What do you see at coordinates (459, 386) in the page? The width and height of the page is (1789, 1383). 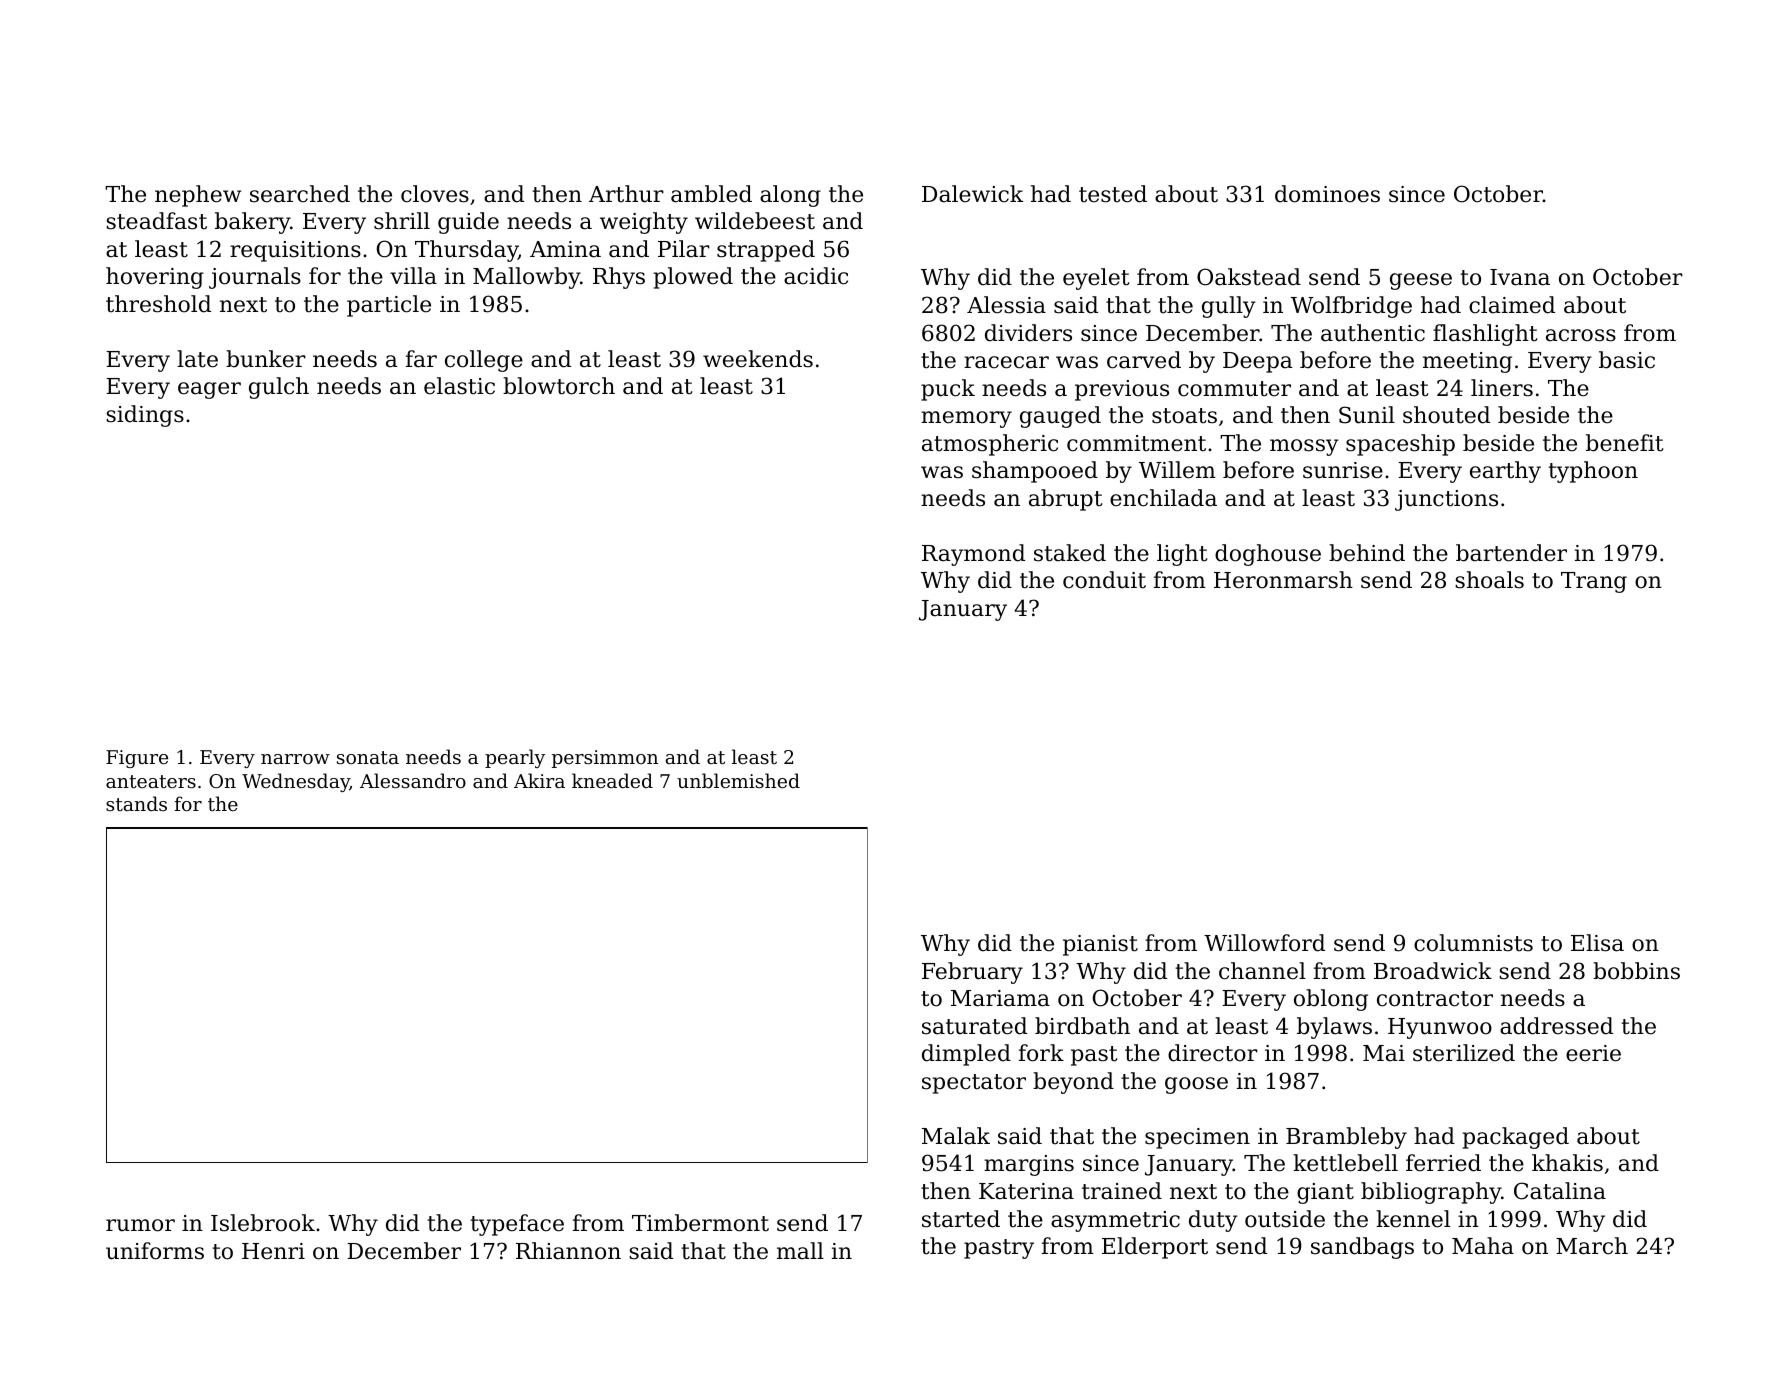 I see `elastic` at bounding box center [459, 386].
